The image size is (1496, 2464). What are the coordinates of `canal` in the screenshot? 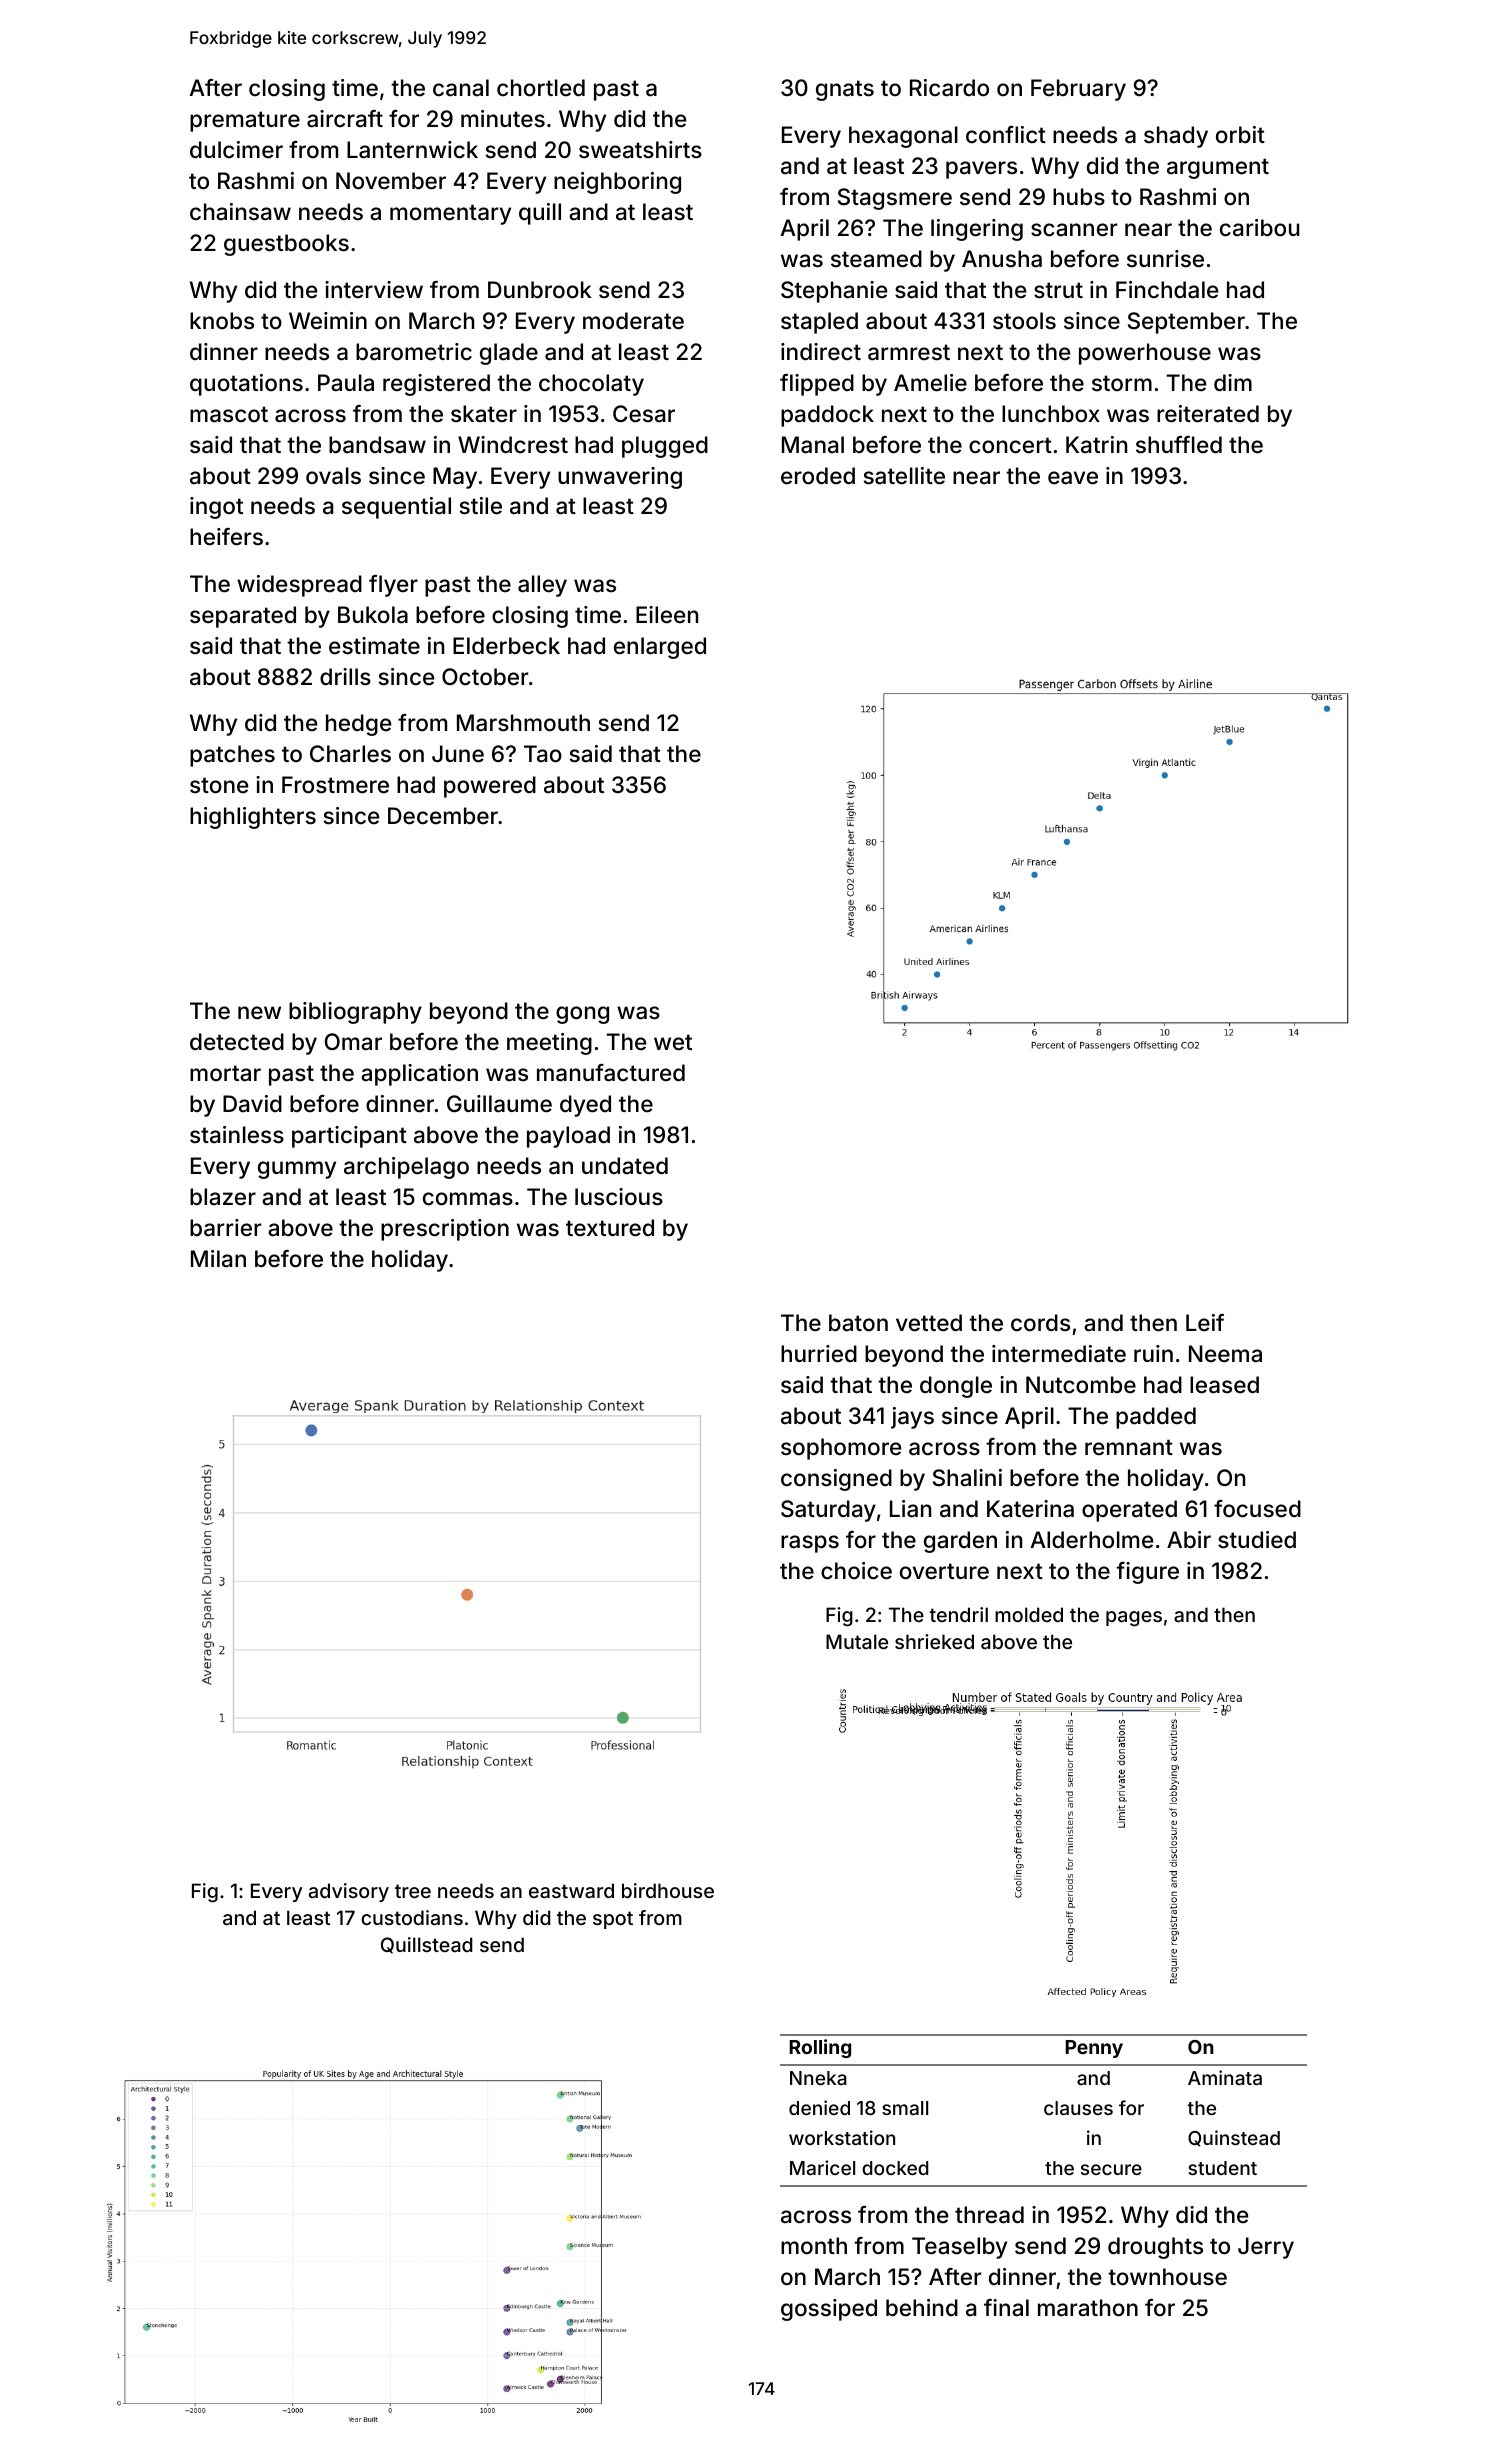 It's located at (461, 88).
